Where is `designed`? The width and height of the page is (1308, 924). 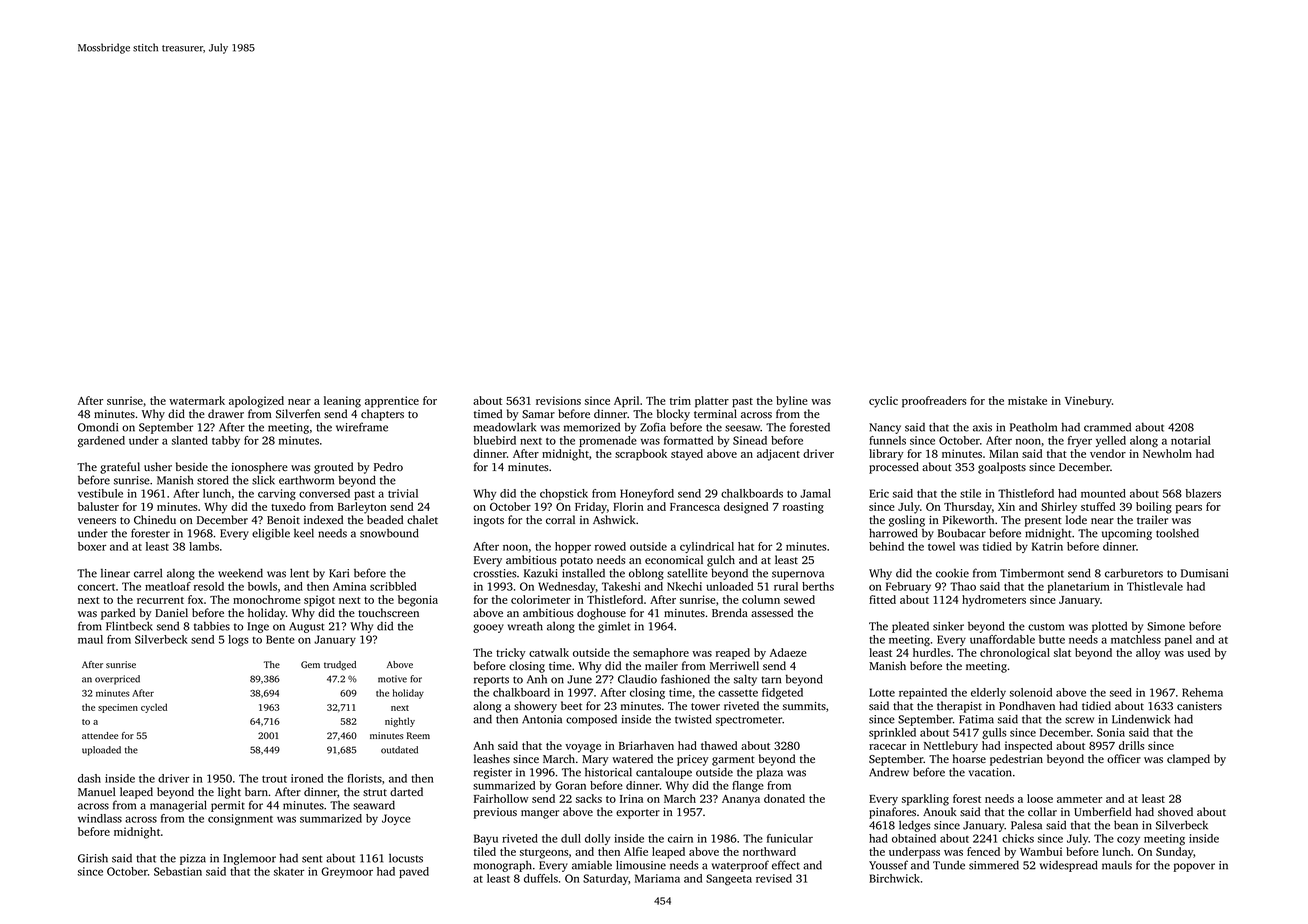
designed is located at coordinates (746, 508).
